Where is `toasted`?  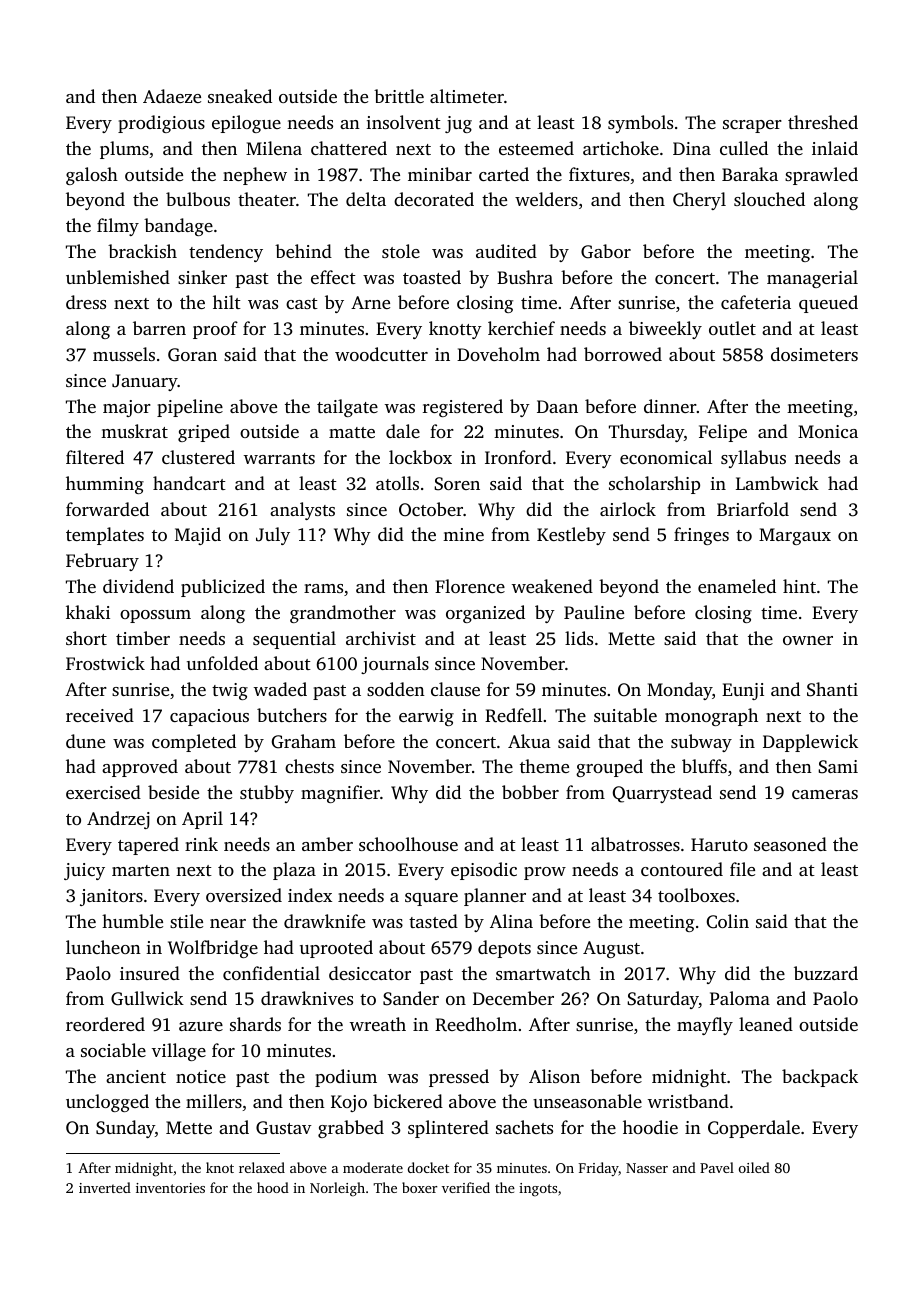 toasted is located at coordinates (432, 277).
